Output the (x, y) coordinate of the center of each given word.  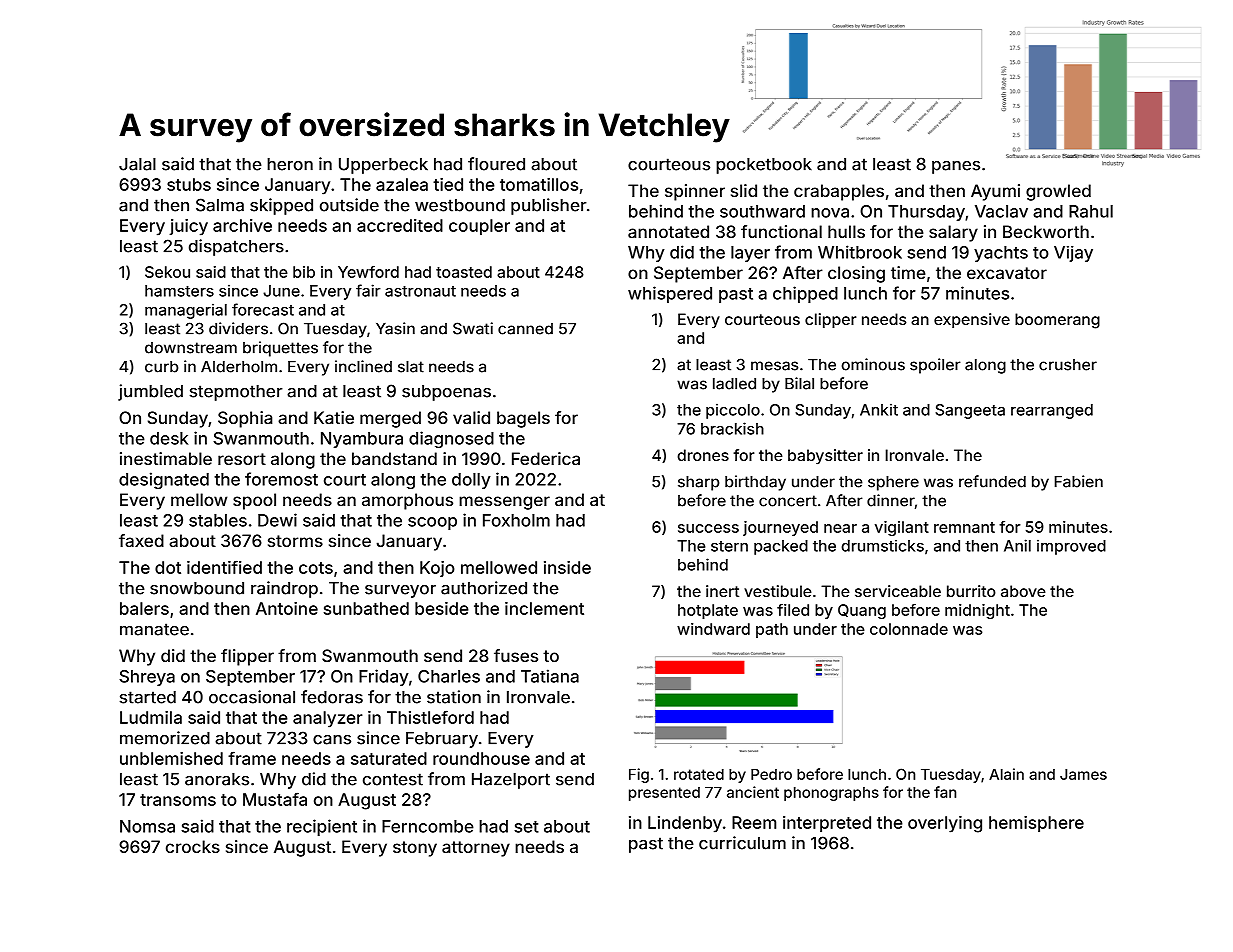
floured (496, 164)
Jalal (137, 164)
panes (956, 167)
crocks (193, 846)
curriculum (742, 843)
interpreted (827, 824)
